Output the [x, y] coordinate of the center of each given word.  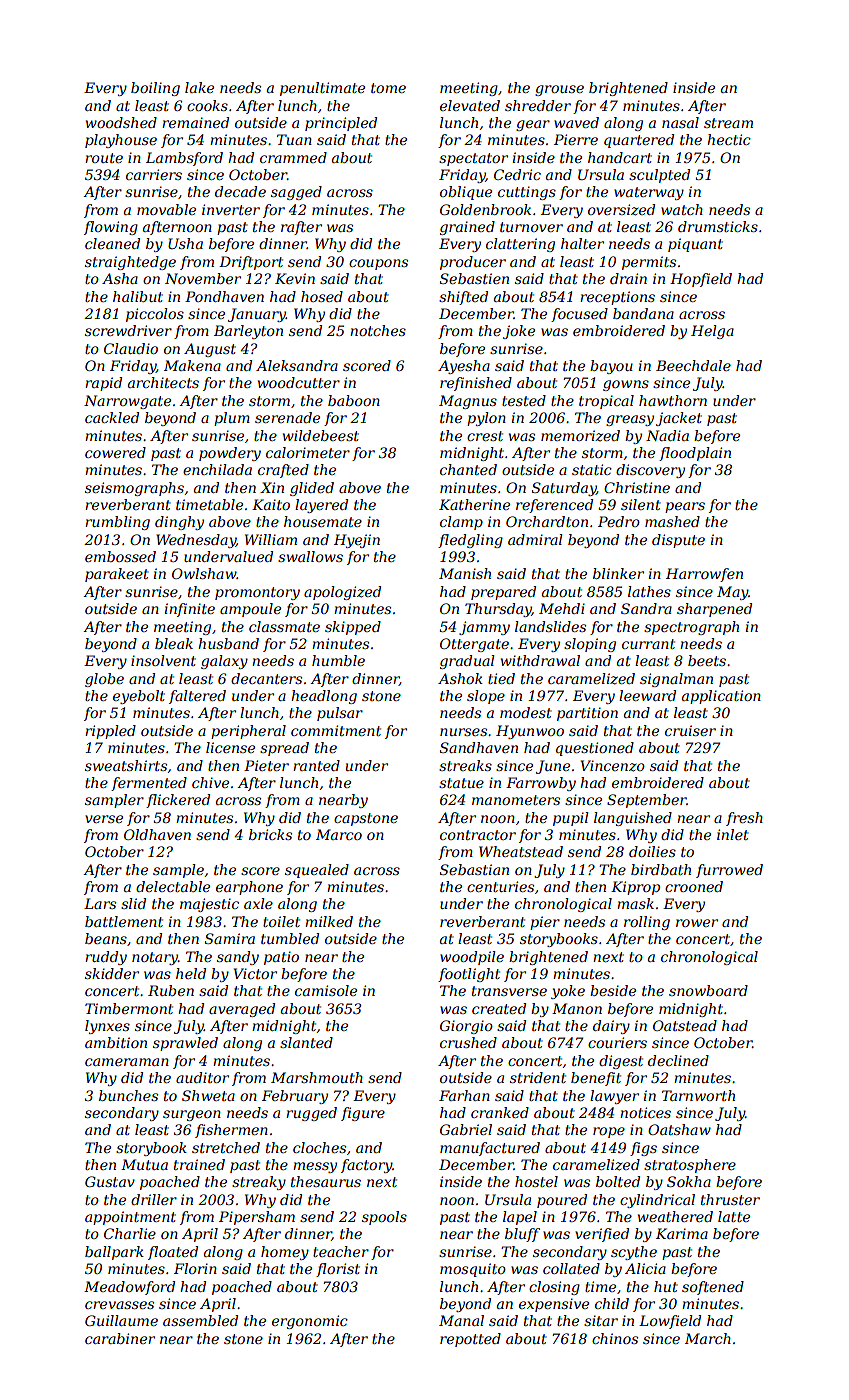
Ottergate [474, 645]
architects [163, 382]
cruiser [690, 730]
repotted [470, 1340]
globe [104, 680]
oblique [466, 193]
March [708, 1338]
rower [697, 923]
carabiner [120, 1338]
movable [166, 209]
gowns [626, 385]
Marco [339, 834]
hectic [729, 139]
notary [155, 958]
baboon [354, 400]
